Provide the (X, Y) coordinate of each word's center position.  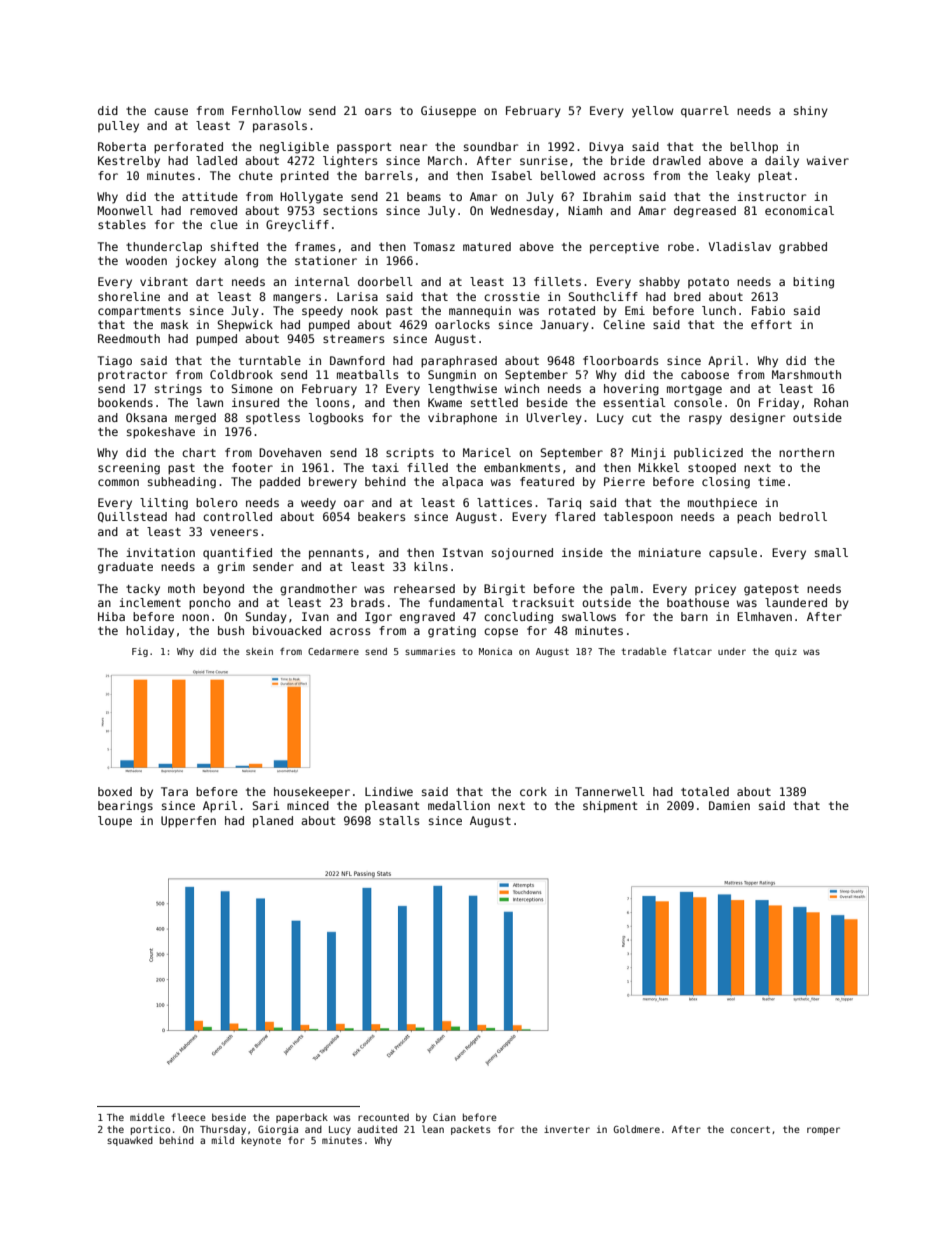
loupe (115, 822)
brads (367, 602)
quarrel (705, 112)
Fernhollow (266, 110)
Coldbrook (241, 374)
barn (694, 616)
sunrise (544, 160)
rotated (572, 310)
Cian (444, 1117)
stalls (399, 820)
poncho (210, 604)
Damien (729, 805)
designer (757, 419)
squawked (130, 1141)
